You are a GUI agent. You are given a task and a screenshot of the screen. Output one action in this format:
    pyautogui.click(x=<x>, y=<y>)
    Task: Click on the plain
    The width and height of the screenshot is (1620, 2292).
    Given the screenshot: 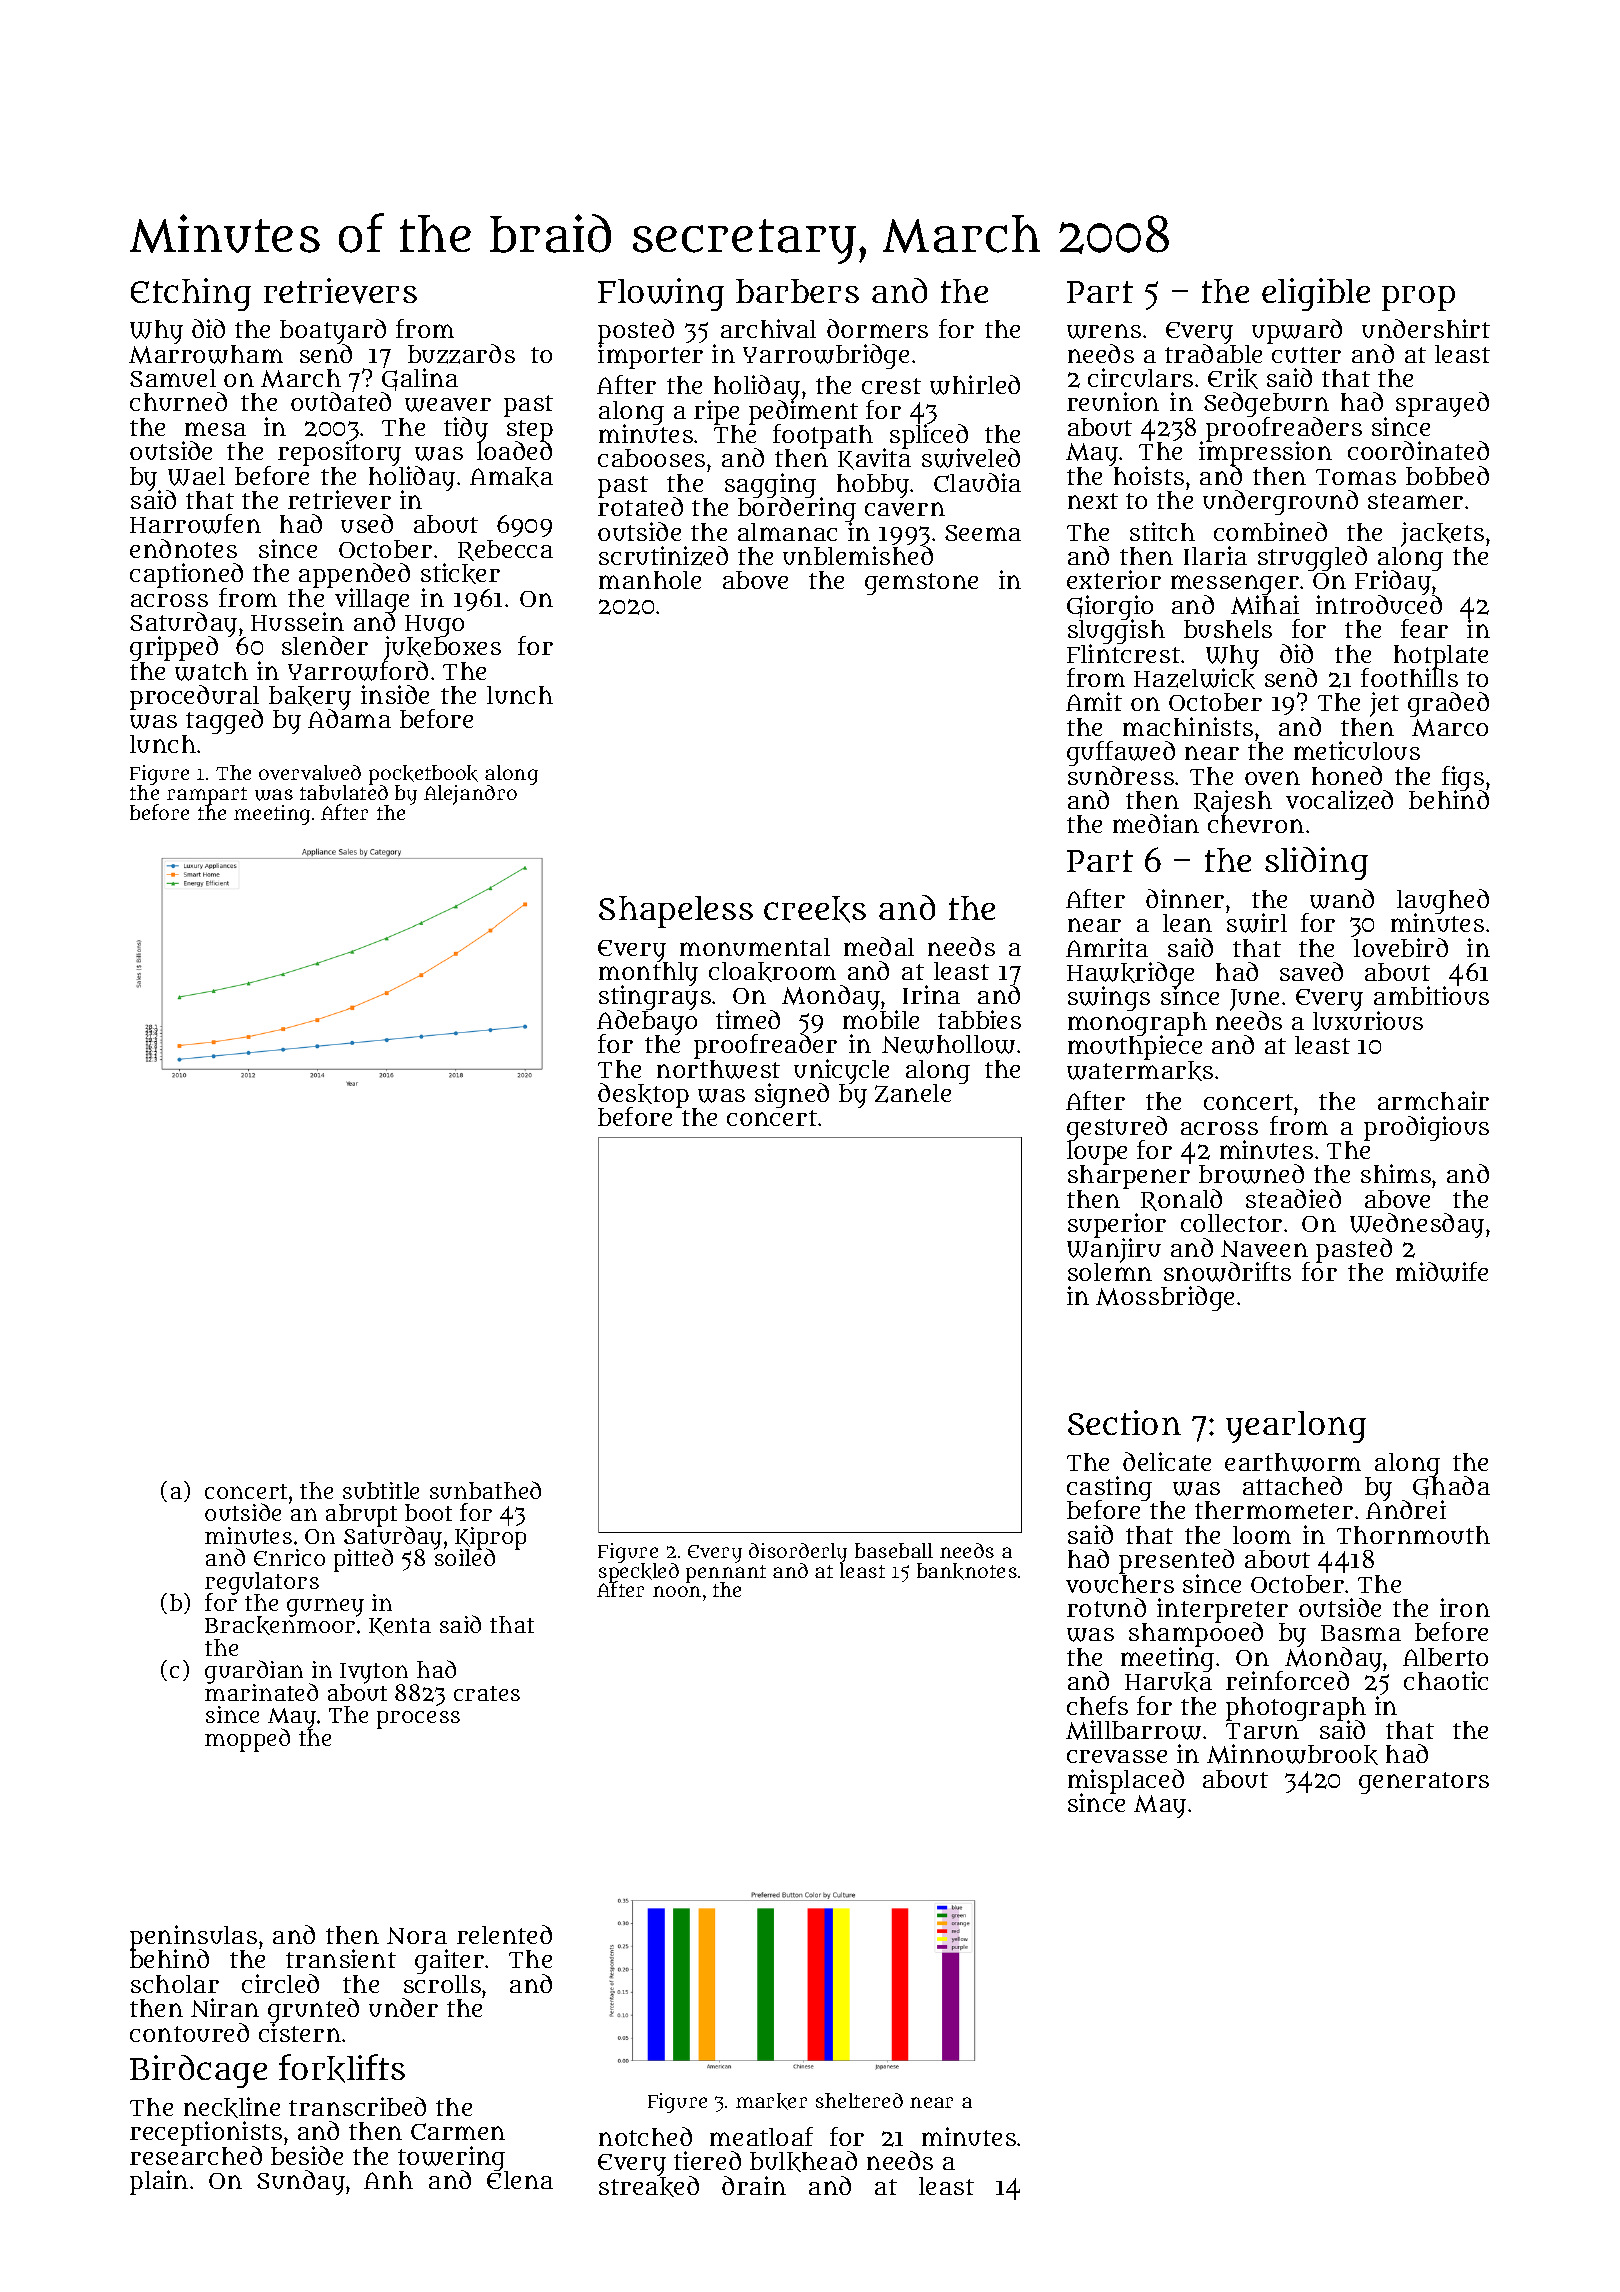 What is the action you would take?
    pyautogui.click(x=159, y=2182)
